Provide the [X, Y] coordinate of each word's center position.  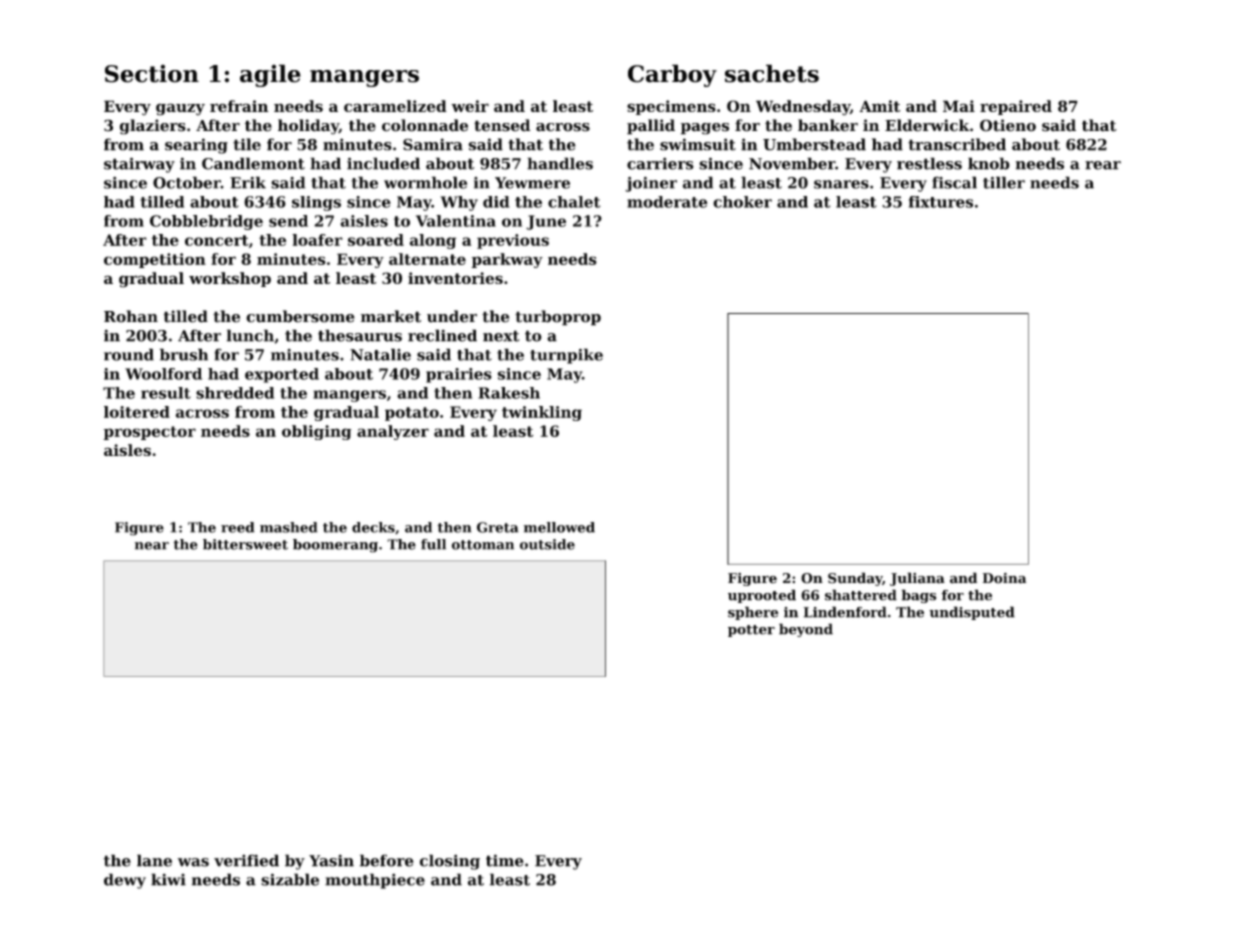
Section [152, 73]
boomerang [335, 546]
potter [751, 631]
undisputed [972, 613]
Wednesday [803, 108]
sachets [772, 73]
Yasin [331, 860]
